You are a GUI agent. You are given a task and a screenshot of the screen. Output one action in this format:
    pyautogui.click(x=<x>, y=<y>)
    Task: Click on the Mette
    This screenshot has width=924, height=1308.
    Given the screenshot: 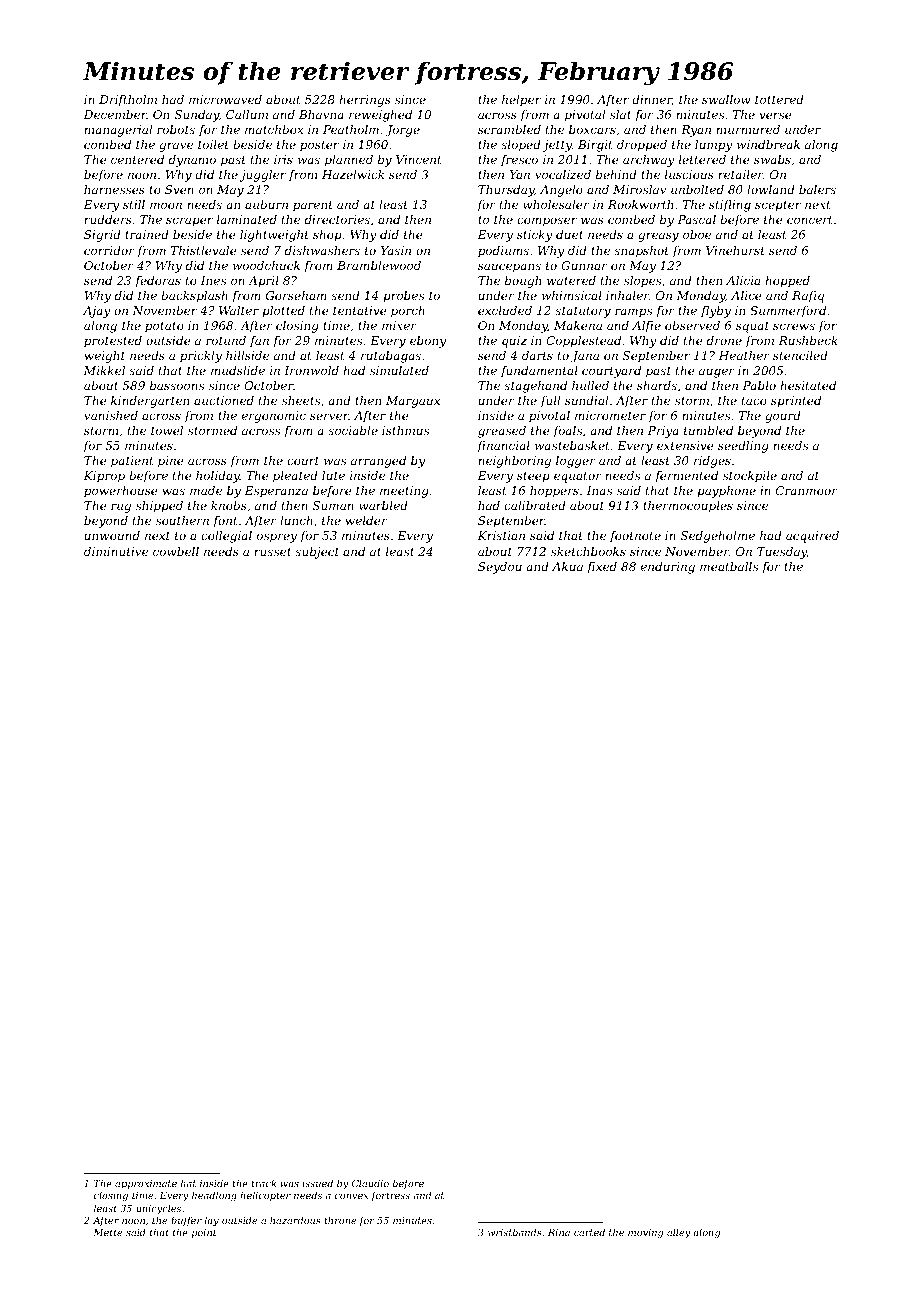 What is the action you would take?
    pyautogui.click(x=107, y=1232)
